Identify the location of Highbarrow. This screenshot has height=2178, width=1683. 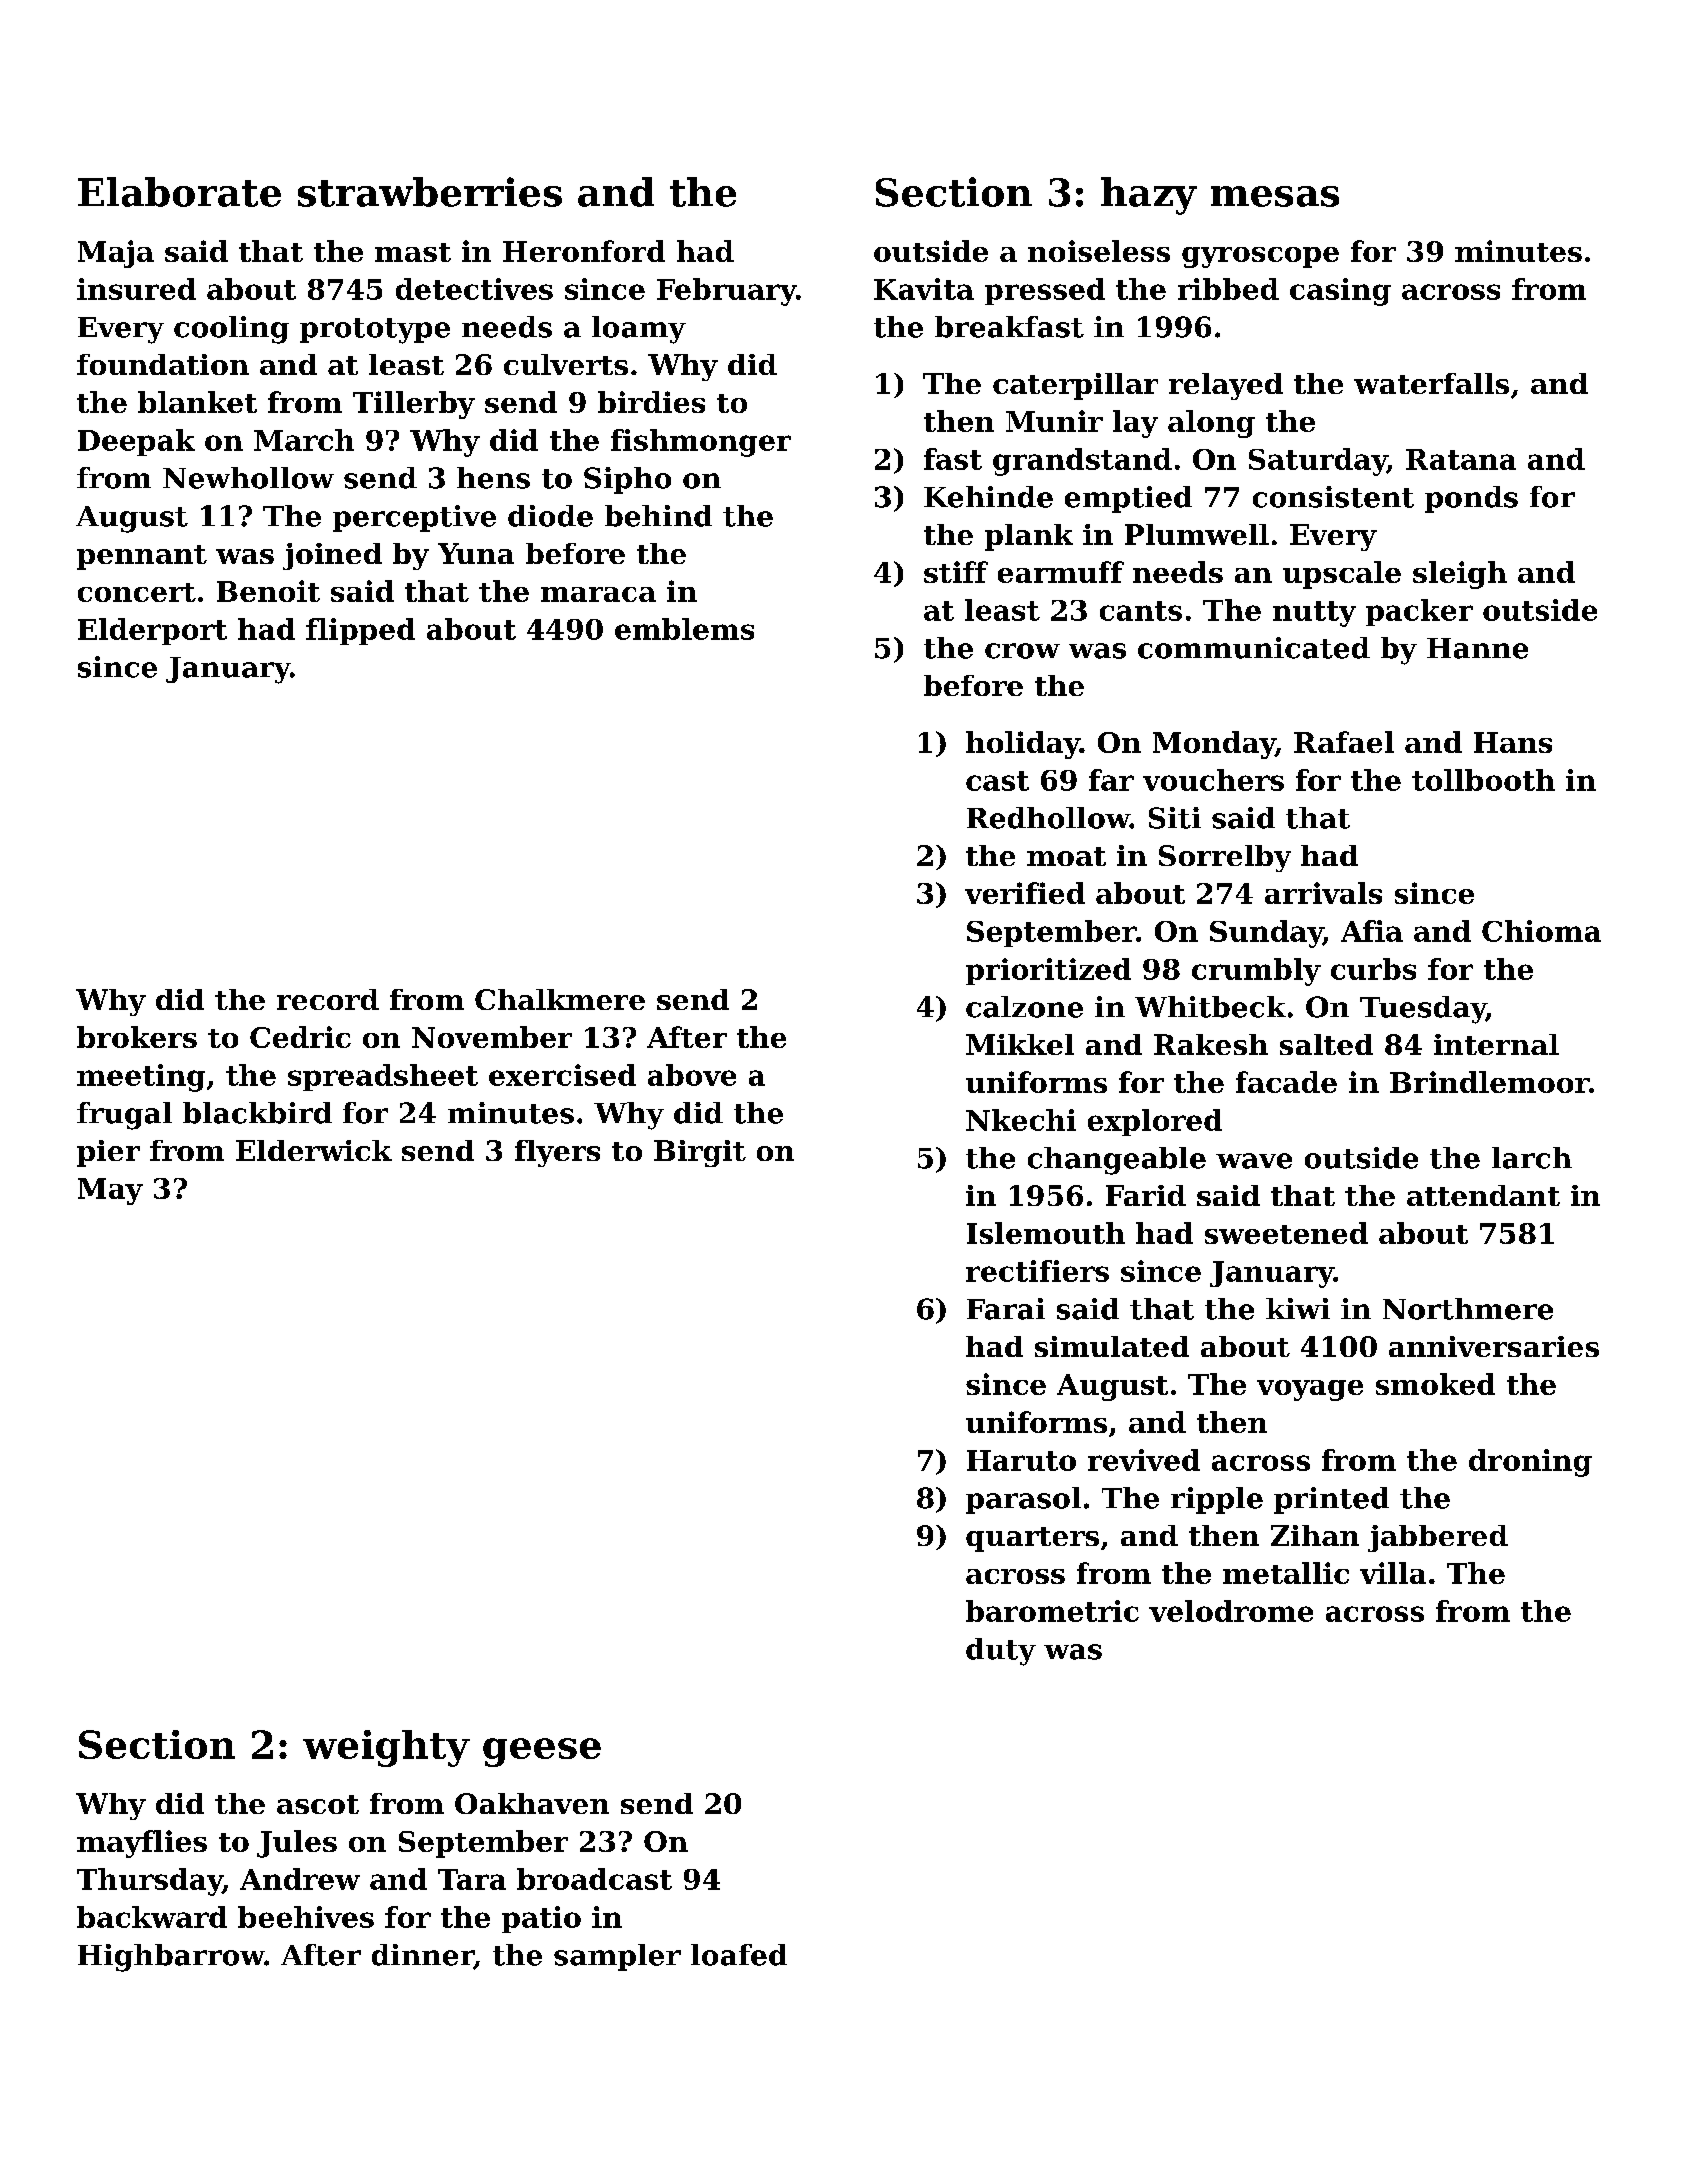
(171, 1958).
